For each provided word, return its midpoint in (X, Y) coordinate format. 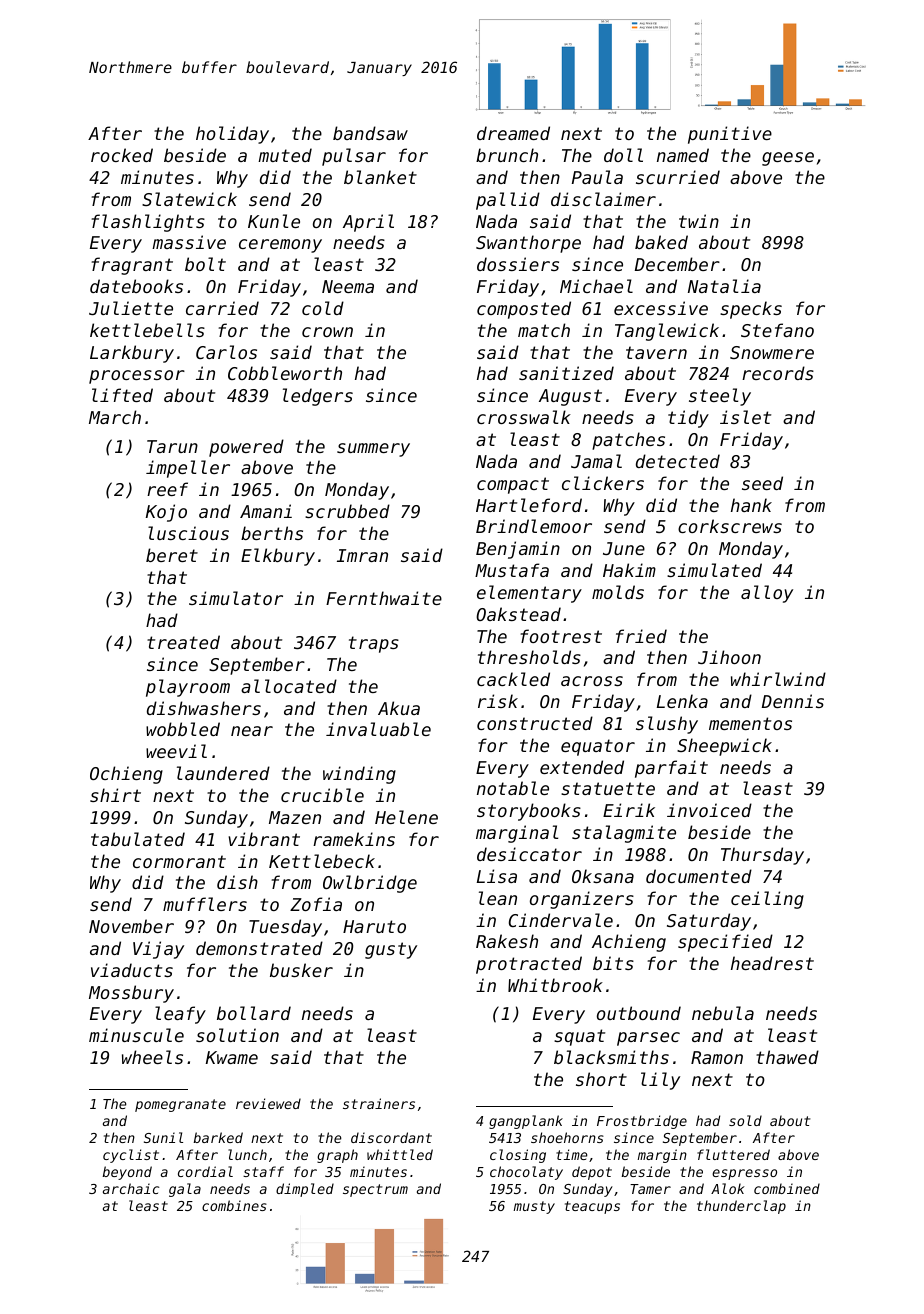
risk (498, 701)
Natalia (724, 286)
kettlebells (147, 330)
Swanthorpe (528, 244)
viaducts (132, 970)
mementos (750, 723)
